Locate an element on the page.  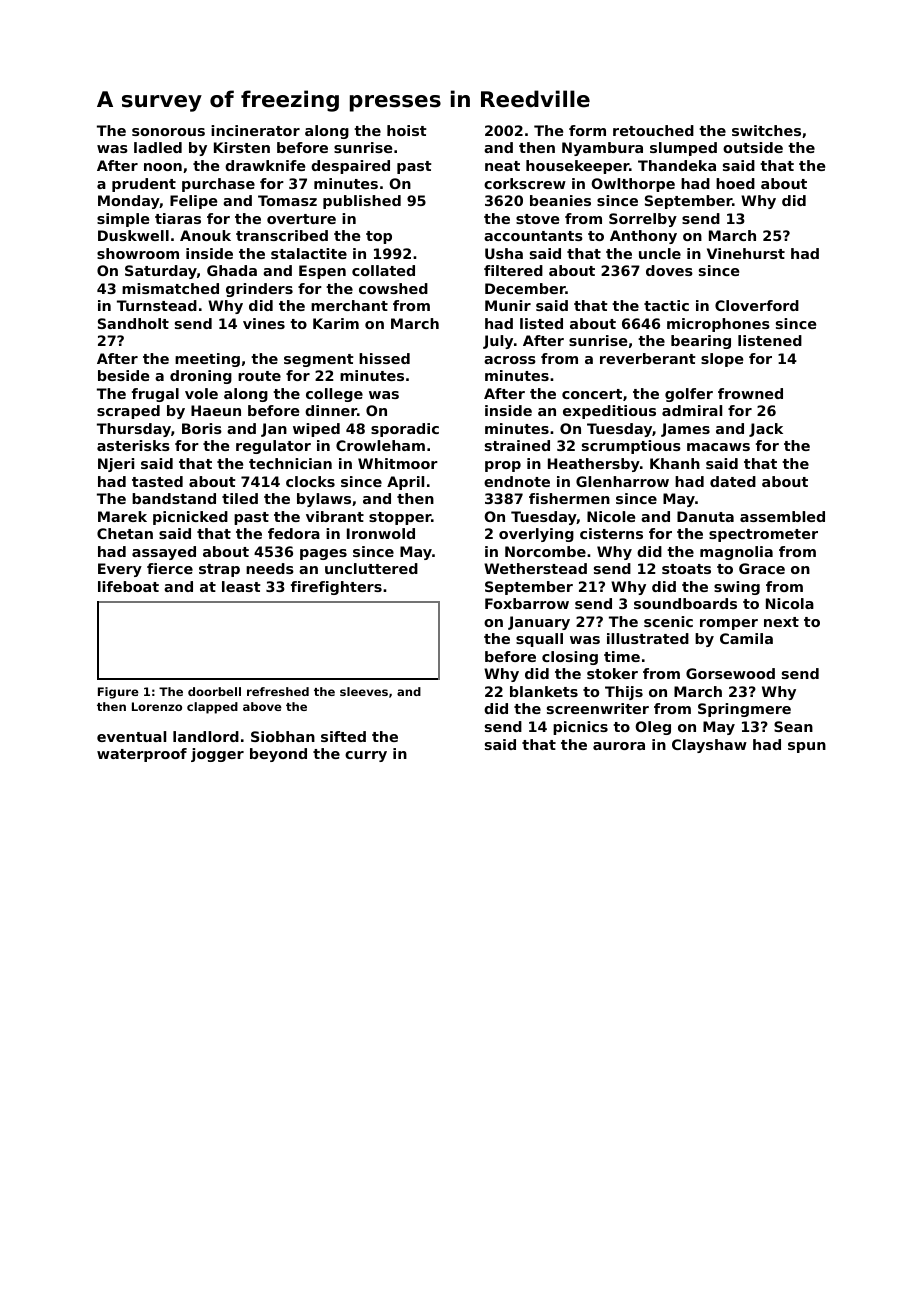
regulator is located at coordinates (273, 447).
